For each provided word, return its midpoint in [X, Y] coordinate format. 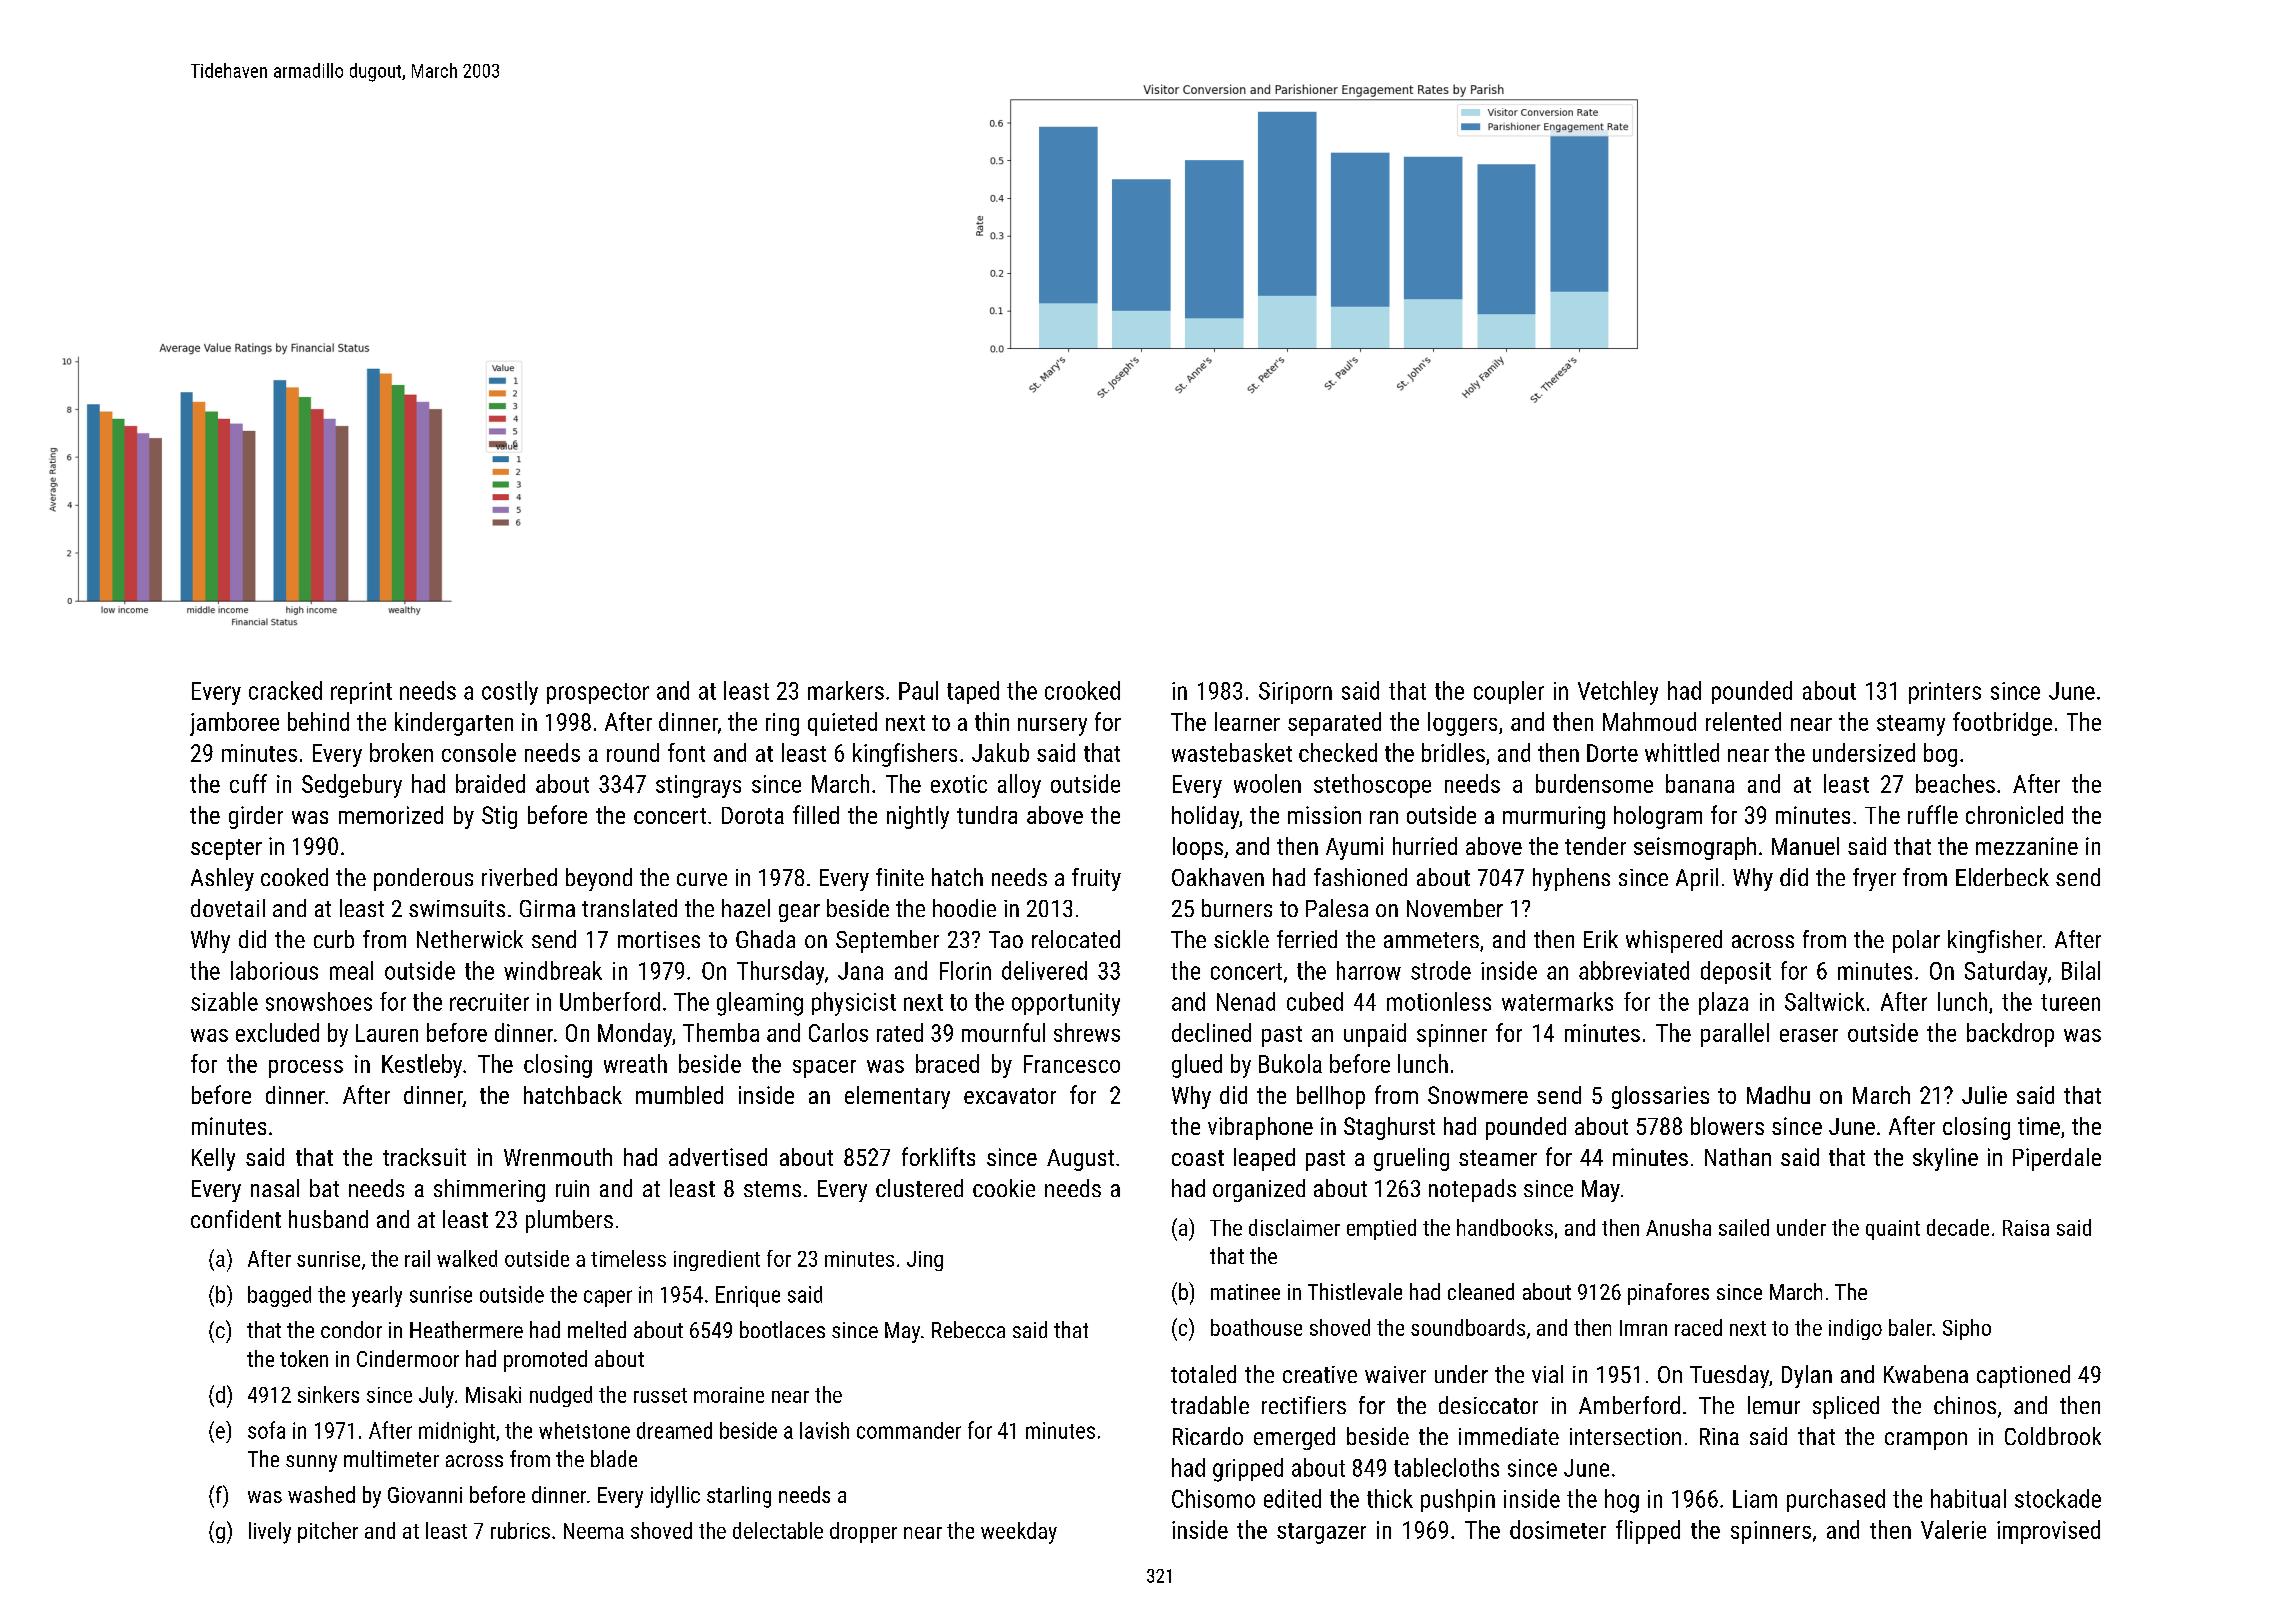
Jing [925, 1261]
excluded [277, 1032]
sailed [1744, 1227]
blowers [1727, 1126]
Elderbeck [2002, 877]
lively [270, 1533]
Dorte [1612, 753]
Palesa [1337, 908]
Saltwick [1825, 1001]
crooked [1082, 690]
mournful [1003, 1032]
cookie [1004, 1188]
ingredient [717, 1260]
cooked [294, 877]
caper [608, 1298]
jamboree [234, 724]
